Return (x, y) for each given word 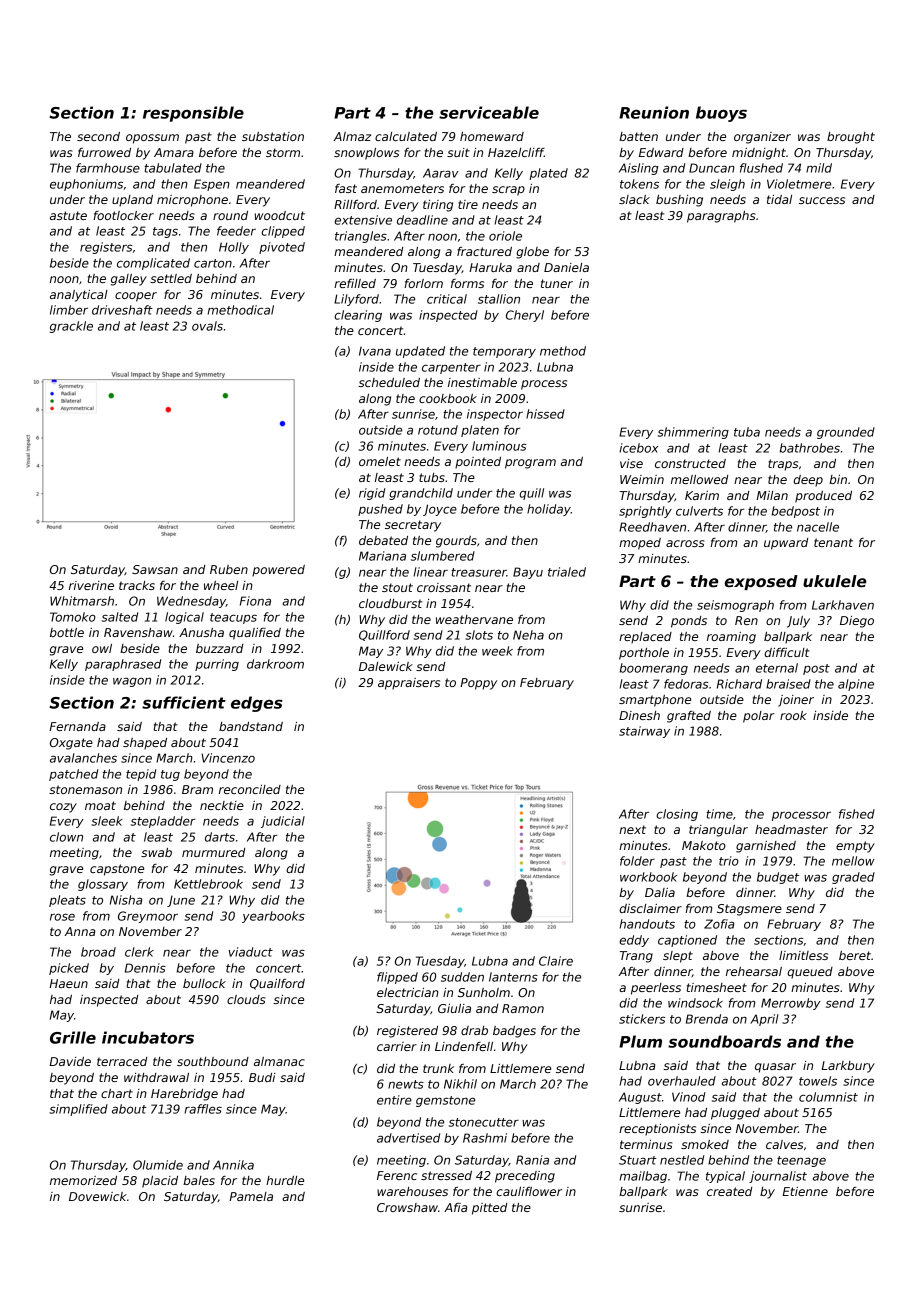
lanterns (513, 977)
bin (838, 479)
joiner (796, 701)
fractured (484, 251)
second (98, 136)
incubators (148, 1037)
